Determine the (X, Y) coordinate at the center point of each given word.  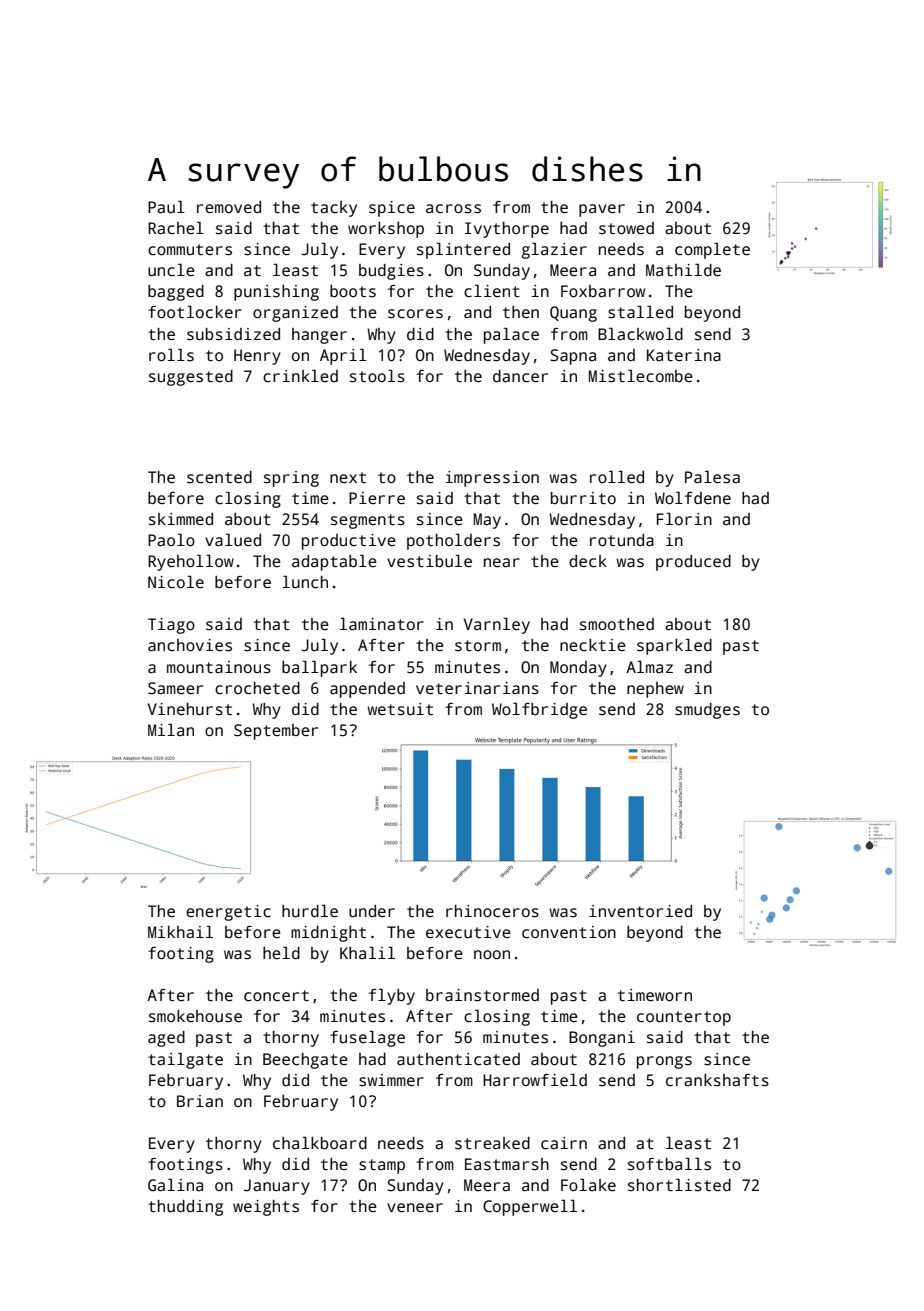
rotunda (622, 540)
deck (588, 561)
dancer (520, 376)
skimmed (181, 519)
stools (377, 376)
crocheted (257, 688)
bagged (176, 293)
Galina (175, 1185)
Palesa (712, 477)
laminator (382, 624)
